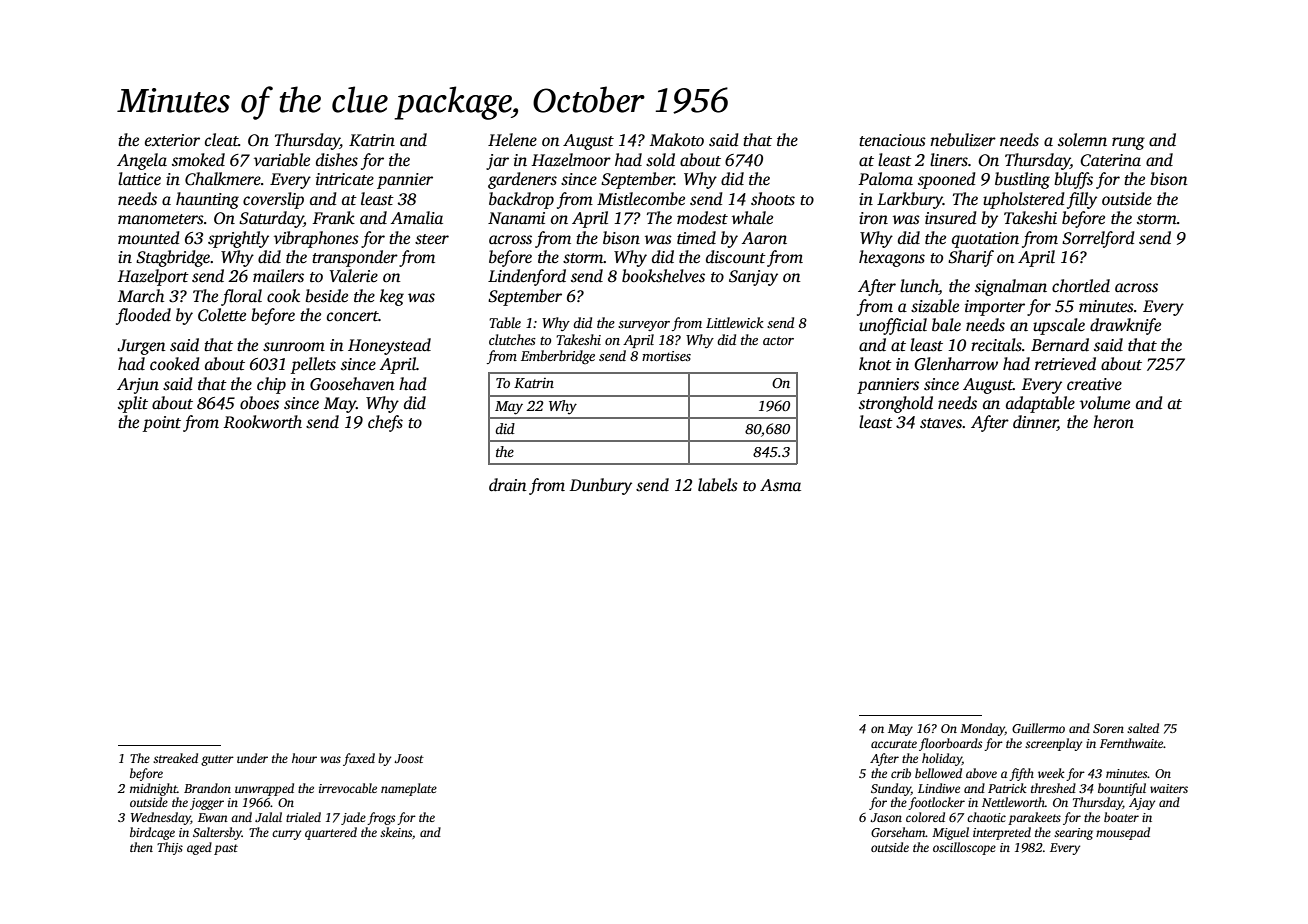 This screenshot has height=924, width=1308. Describe the element at coordinates (331, 833) in the screenshot. I see `quartered` at that location.
